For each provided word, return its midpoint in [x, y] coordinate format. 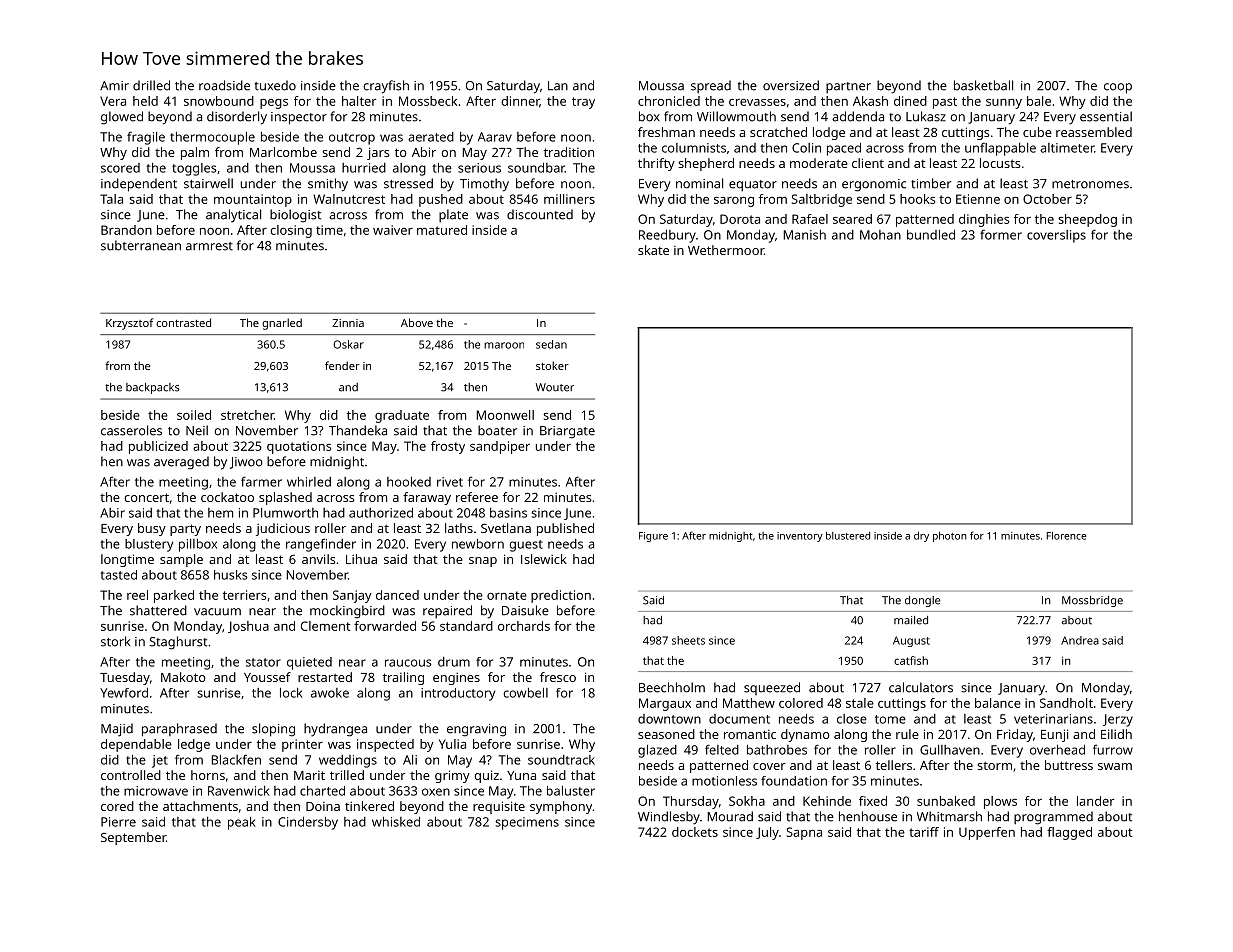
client [868, 163]
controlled [131, 775]
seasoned [666, 734]
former [1001, 234]
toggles [194, 169]
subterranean [141, 245]
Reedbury [667, 236]
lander [1095, 801]
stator [263, 662]
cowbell [525, 693]
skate [653, 250]
